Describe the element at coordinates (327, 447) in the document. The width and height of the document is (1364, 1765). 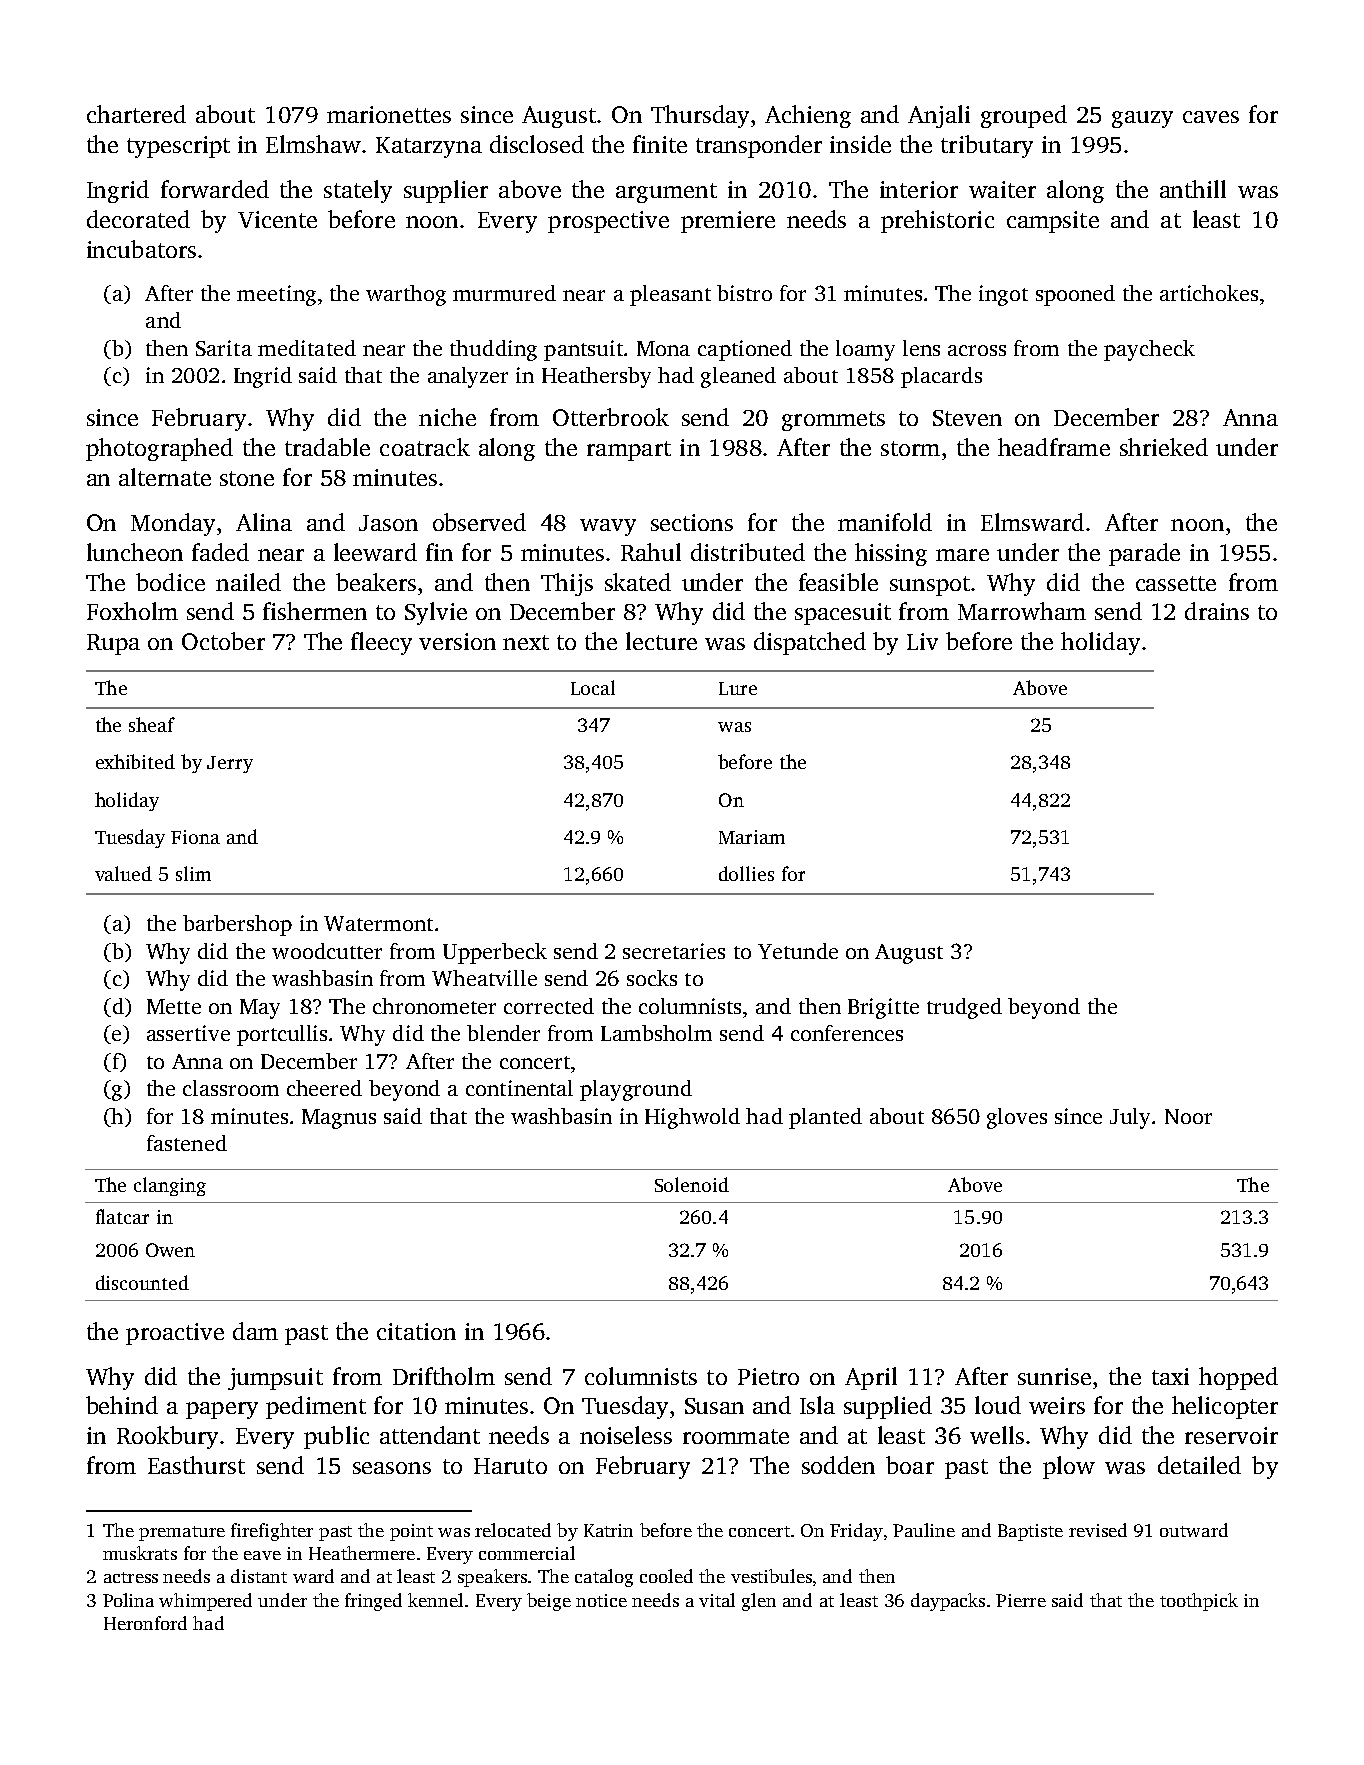
I see `tradable` at that location.
